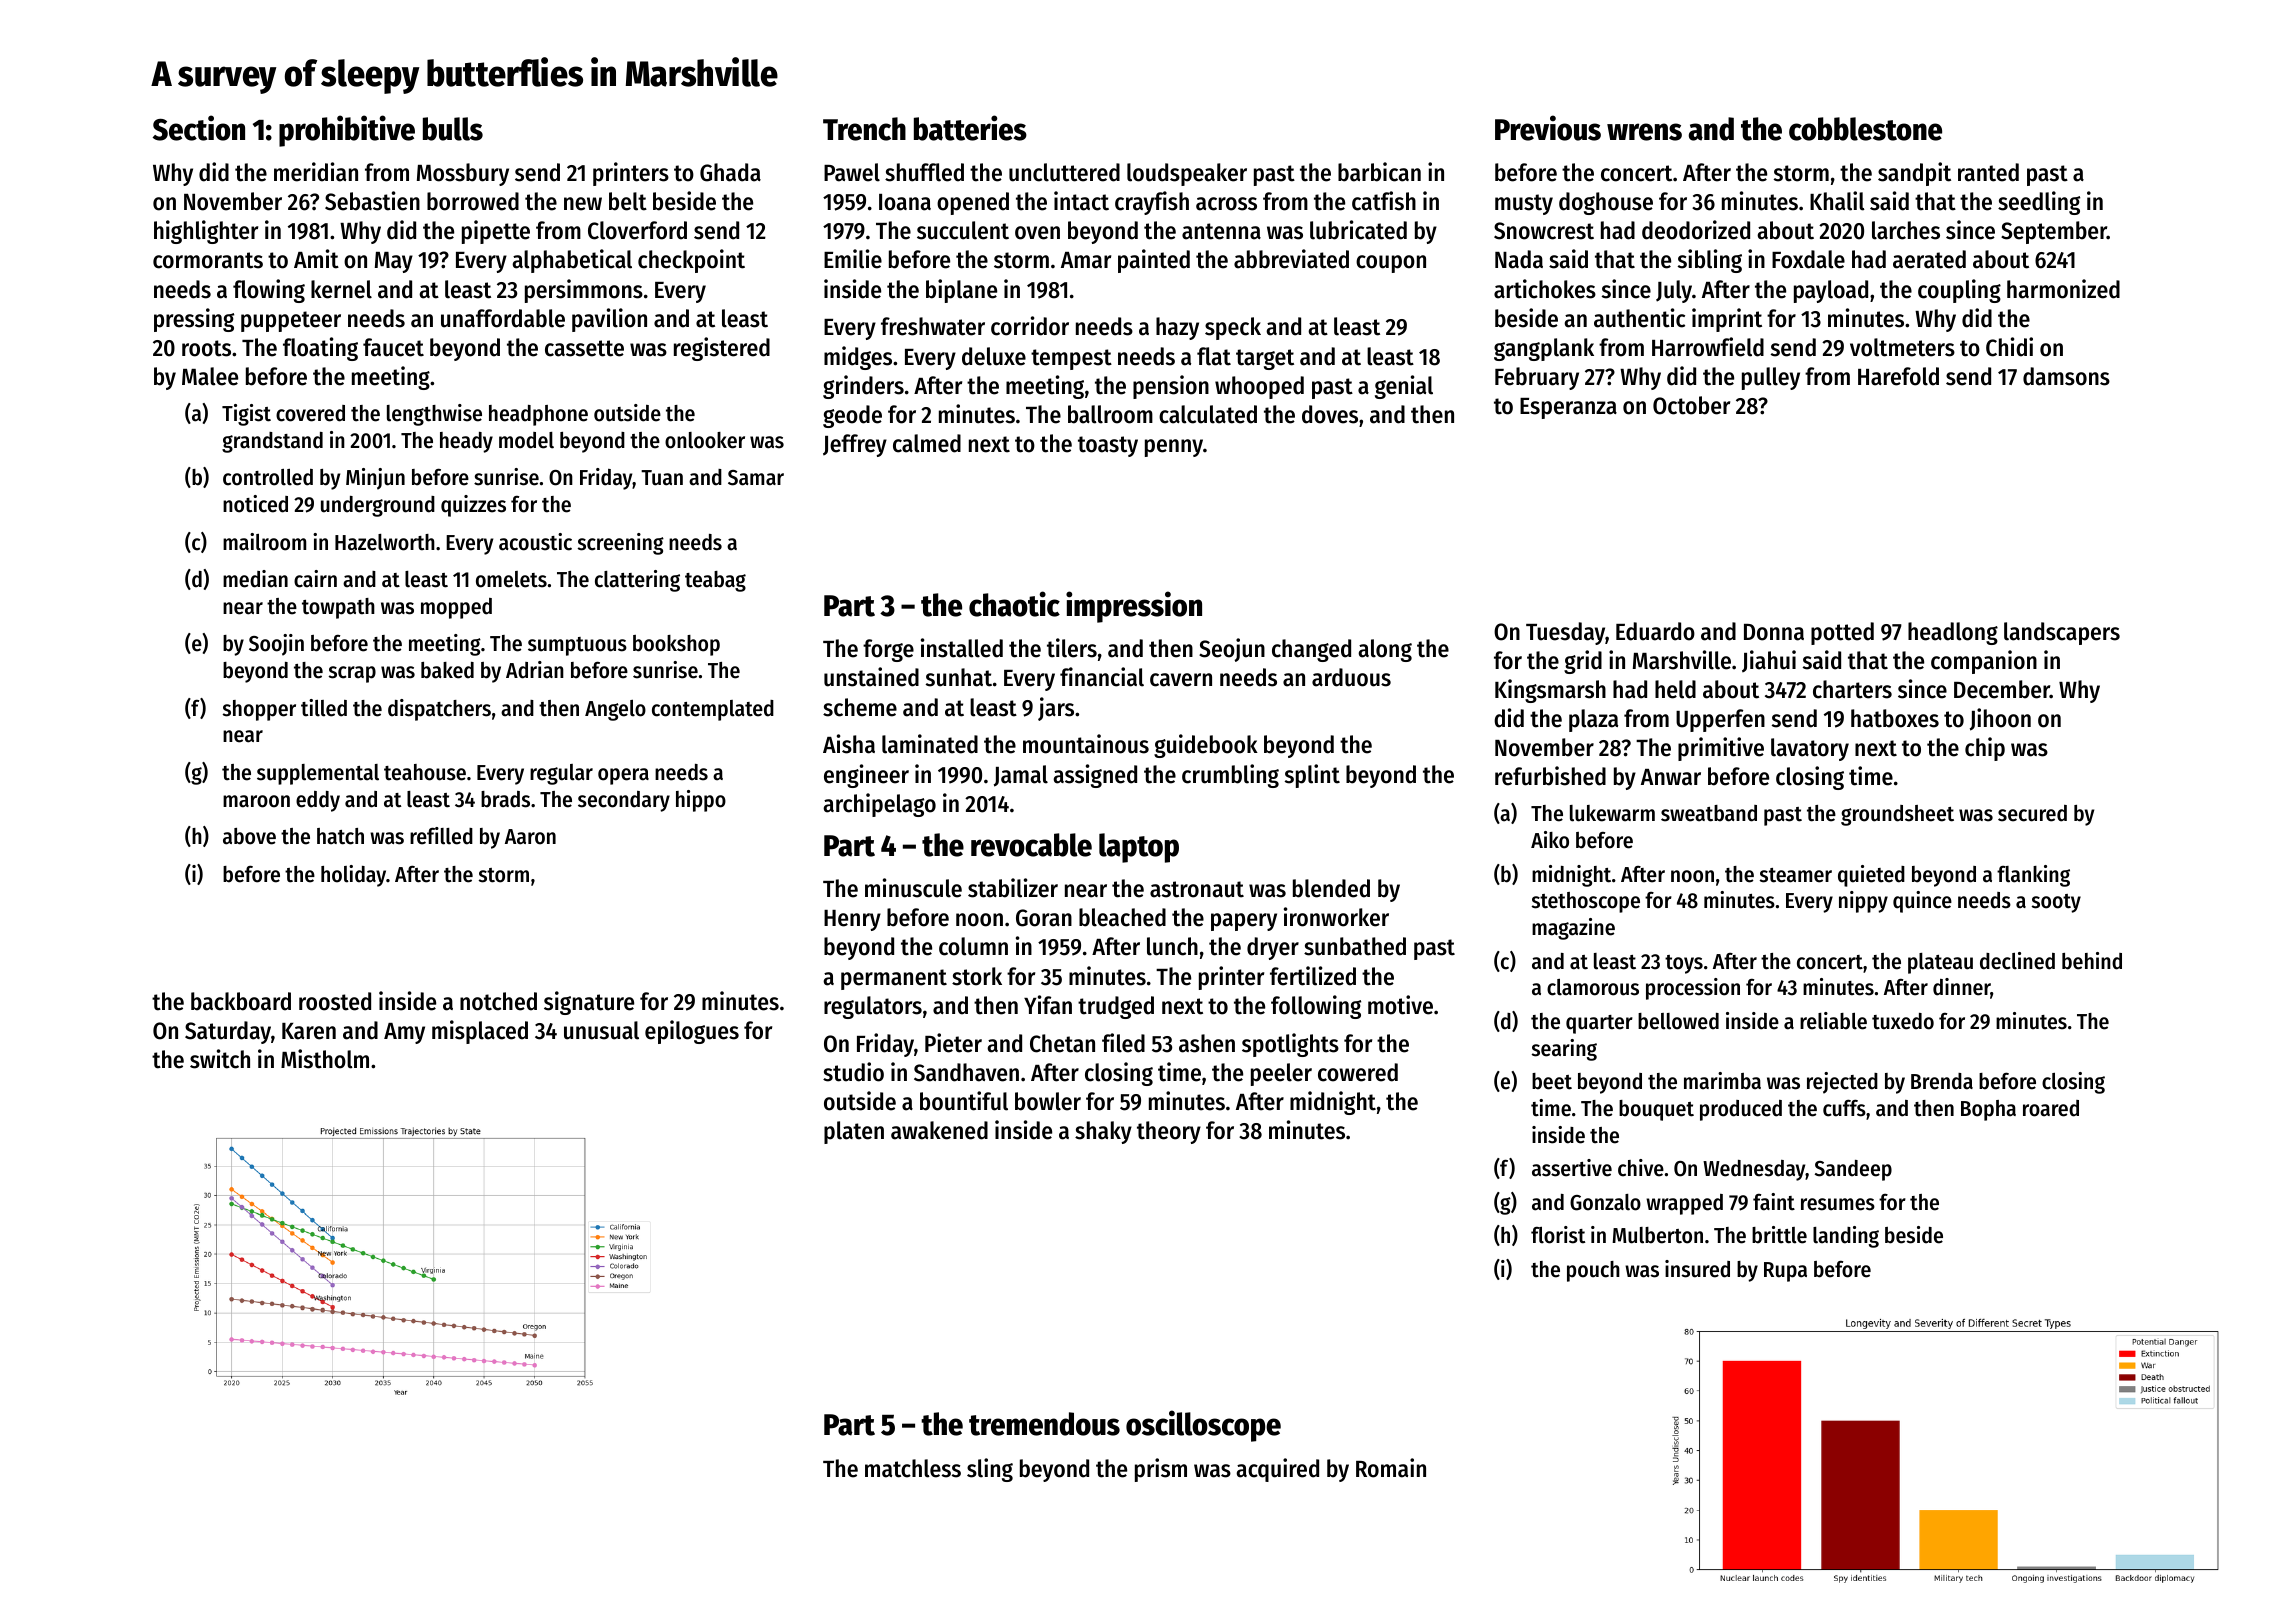 Image resolution: width=2282 pixels, height=1614 pixels. I want to click on quieted, so click(1871, 876).
